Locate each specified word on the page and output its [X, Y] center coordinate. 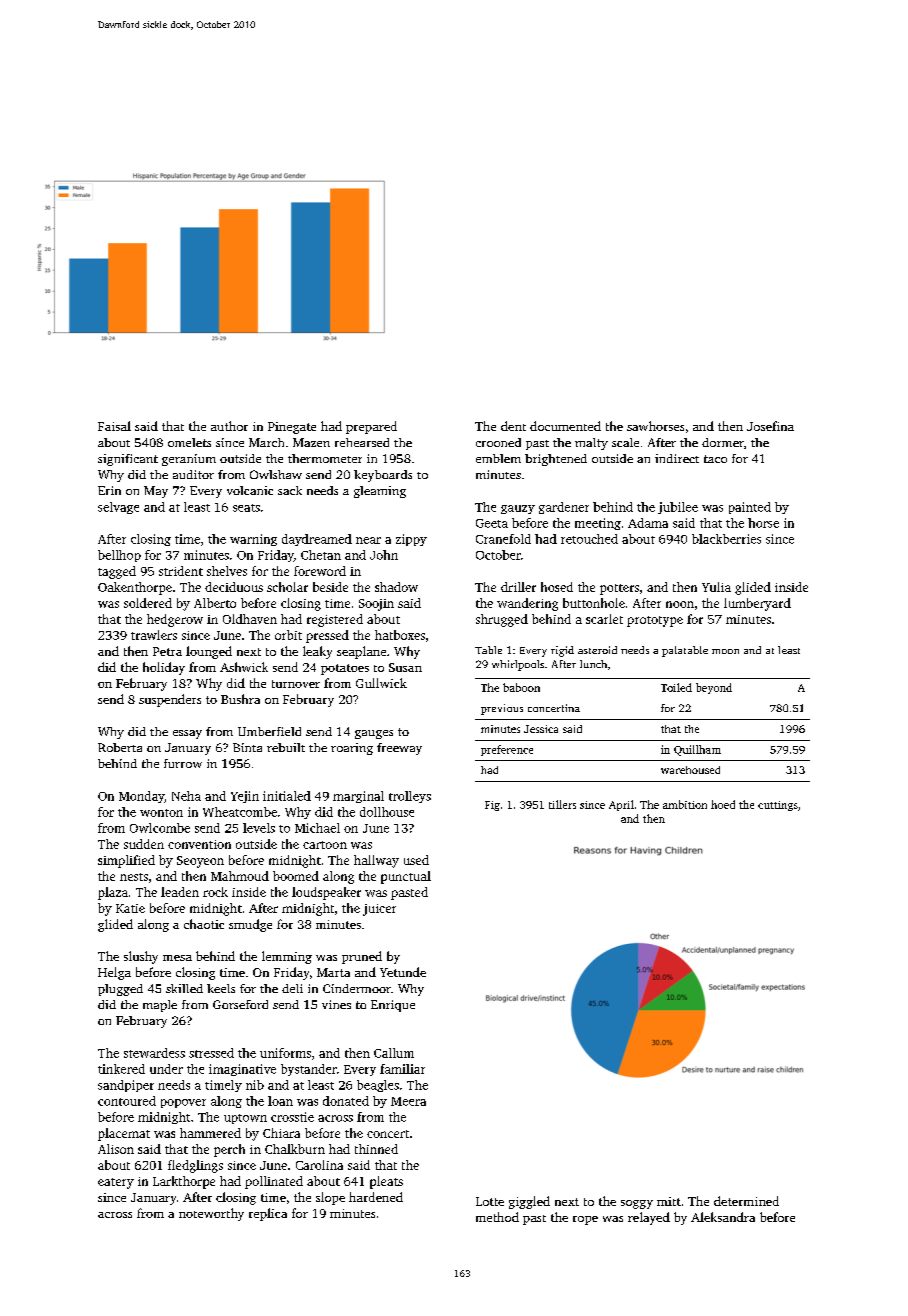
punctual [406, 877]
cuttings [778, 806]
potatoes [345, 669]
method [497, 1217]
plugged [120, 990]
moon [725, 651]
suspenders [170, 700]
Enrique [393, 1006]
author [229, 426]
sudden [144, 844]
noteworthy [211, 1214]
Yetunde [403, 972]
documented [565, 426]
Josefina [770, 426]
